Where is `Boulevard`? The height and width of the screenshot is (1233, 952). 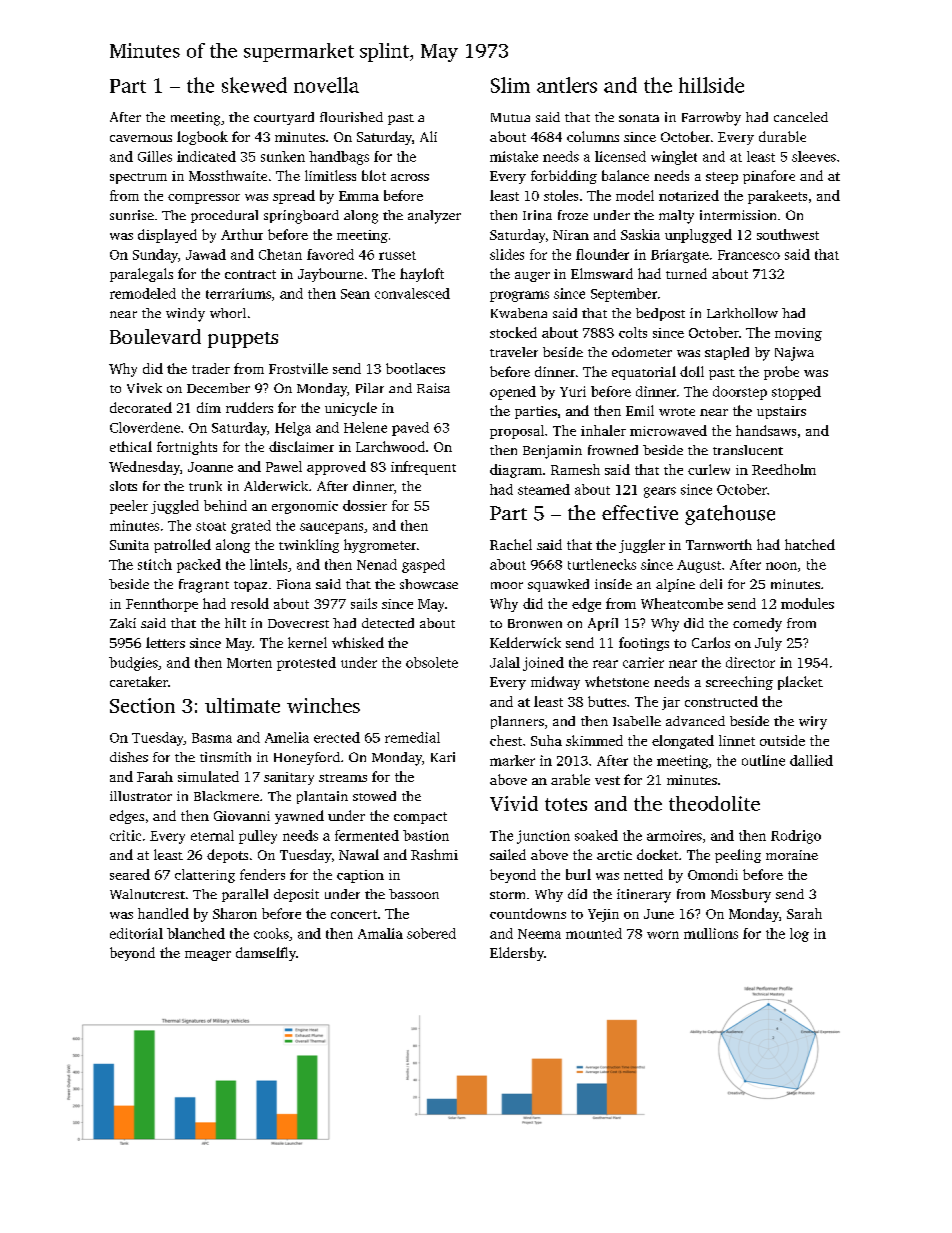 Boulevard is located at coordinates (155, 336).
